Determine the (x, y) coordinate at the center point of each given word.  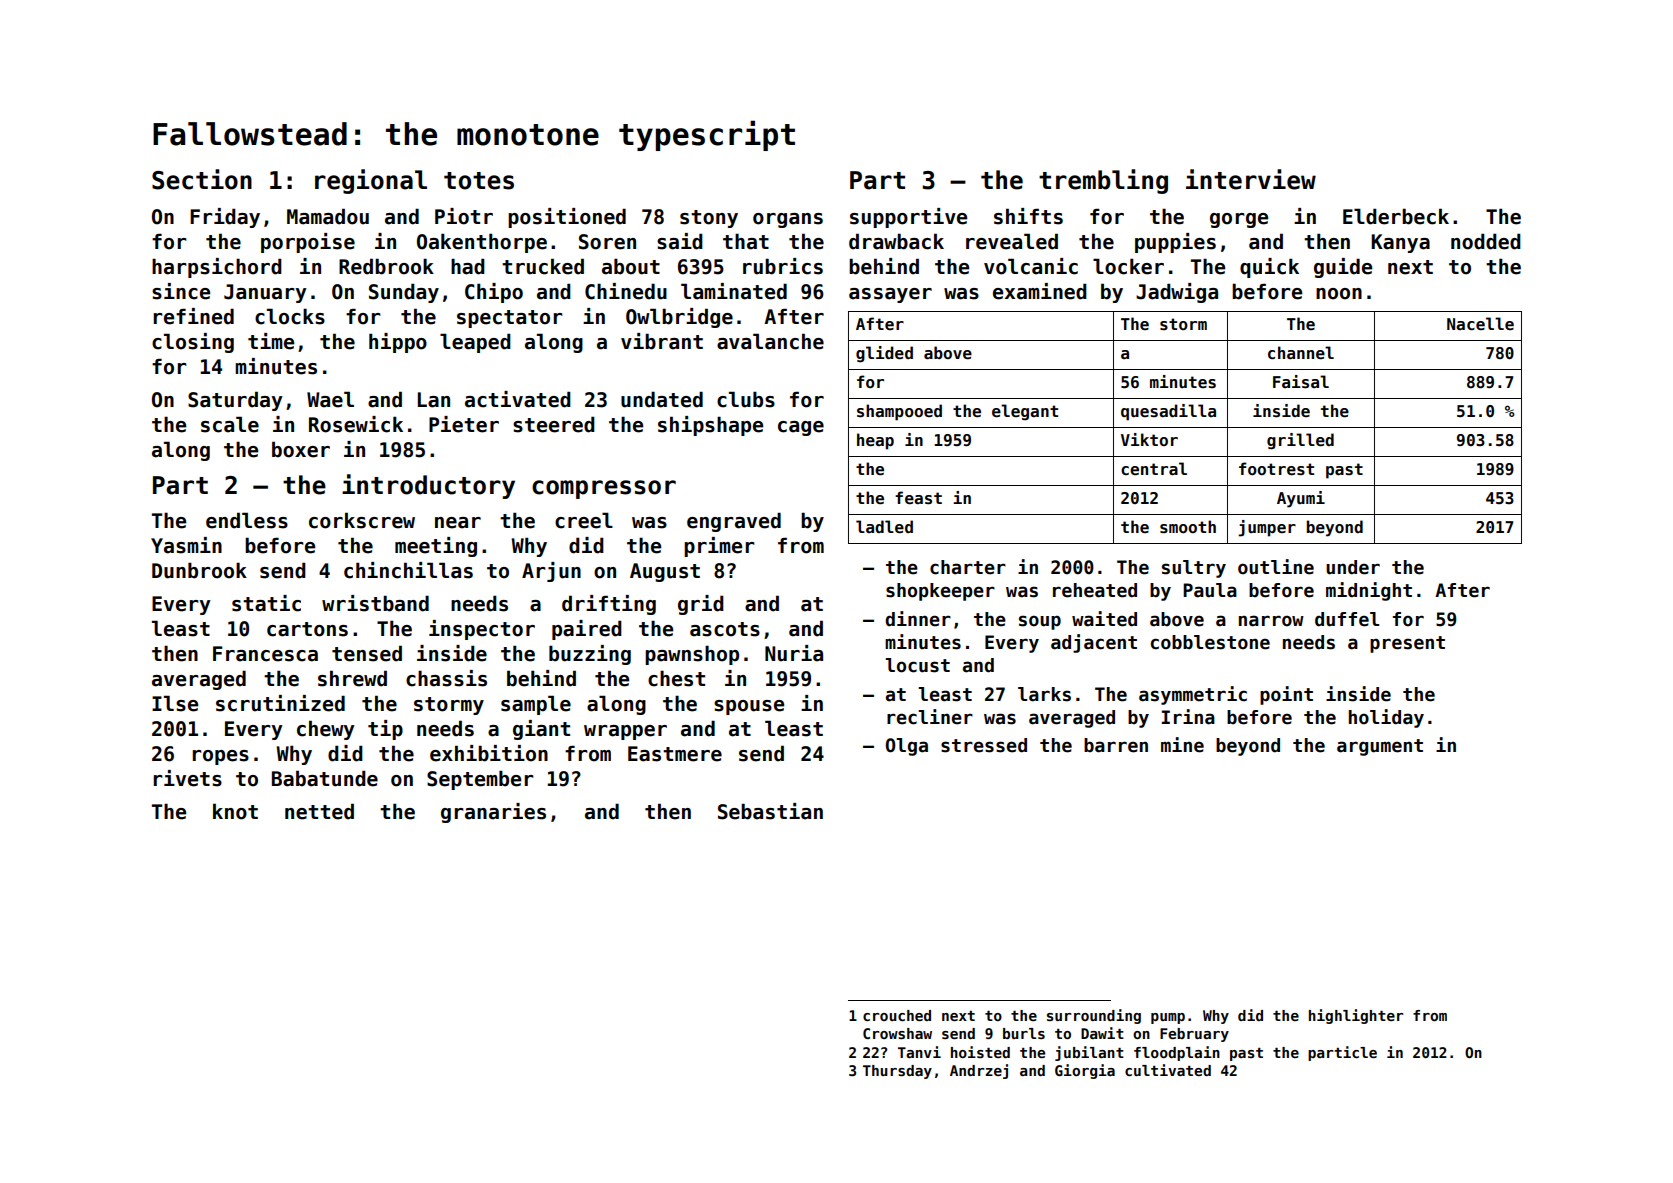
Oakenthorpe (482, 243)
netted (319, 811)
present (1407, 644)
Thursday (897, 1072)
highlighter (1356, 1016)
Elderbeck (1396, 216)
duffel (1347, 619)
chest (676, 678)
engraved (734, 522)
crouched (897, 1015)
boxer (301, 449)
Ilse (175, 703)
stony (709, 219)
